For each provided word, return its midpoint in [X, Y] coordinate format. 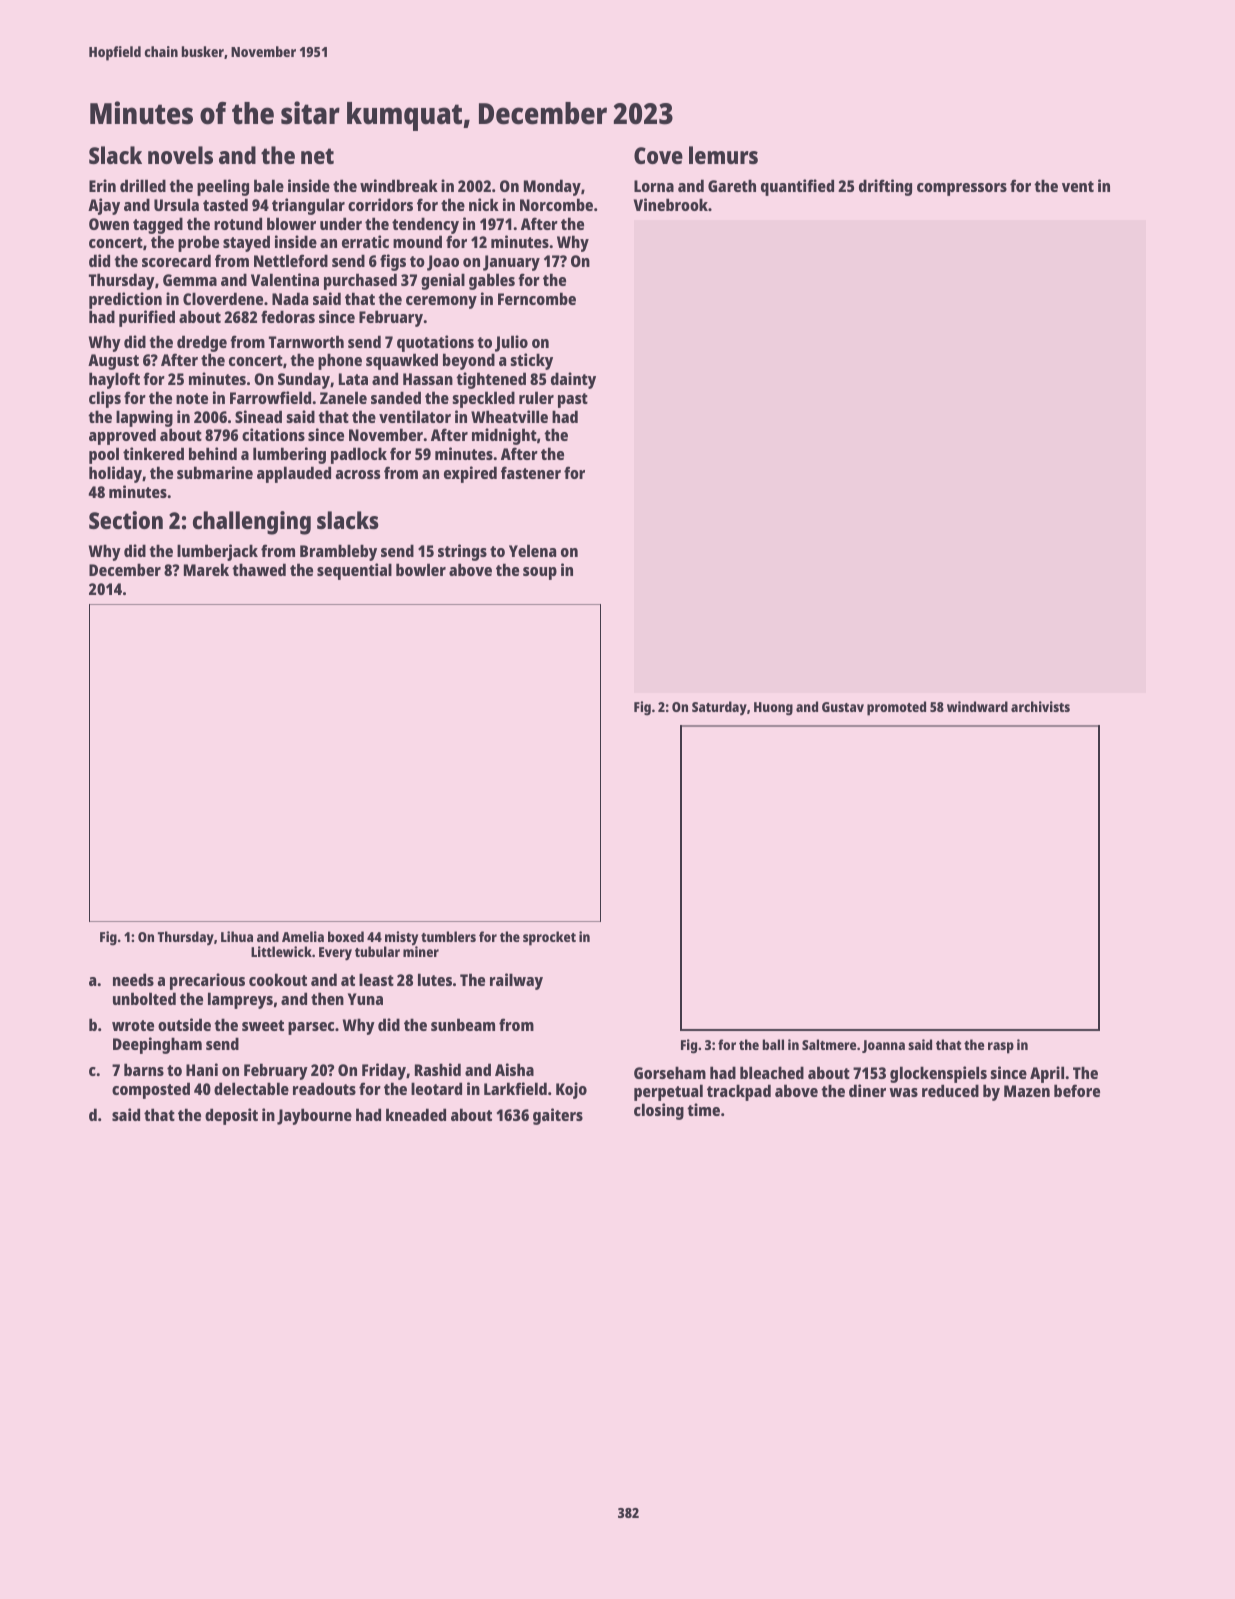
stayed [246, 243]
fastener [531, 472]
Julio [511, 343]
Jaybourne [314, 1116]
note [192, 398]
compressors [962, 189]
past [573, 400]
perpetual [668, 1092]
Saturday [719, 708]
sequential [354, 571]
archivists [1040, 706]
